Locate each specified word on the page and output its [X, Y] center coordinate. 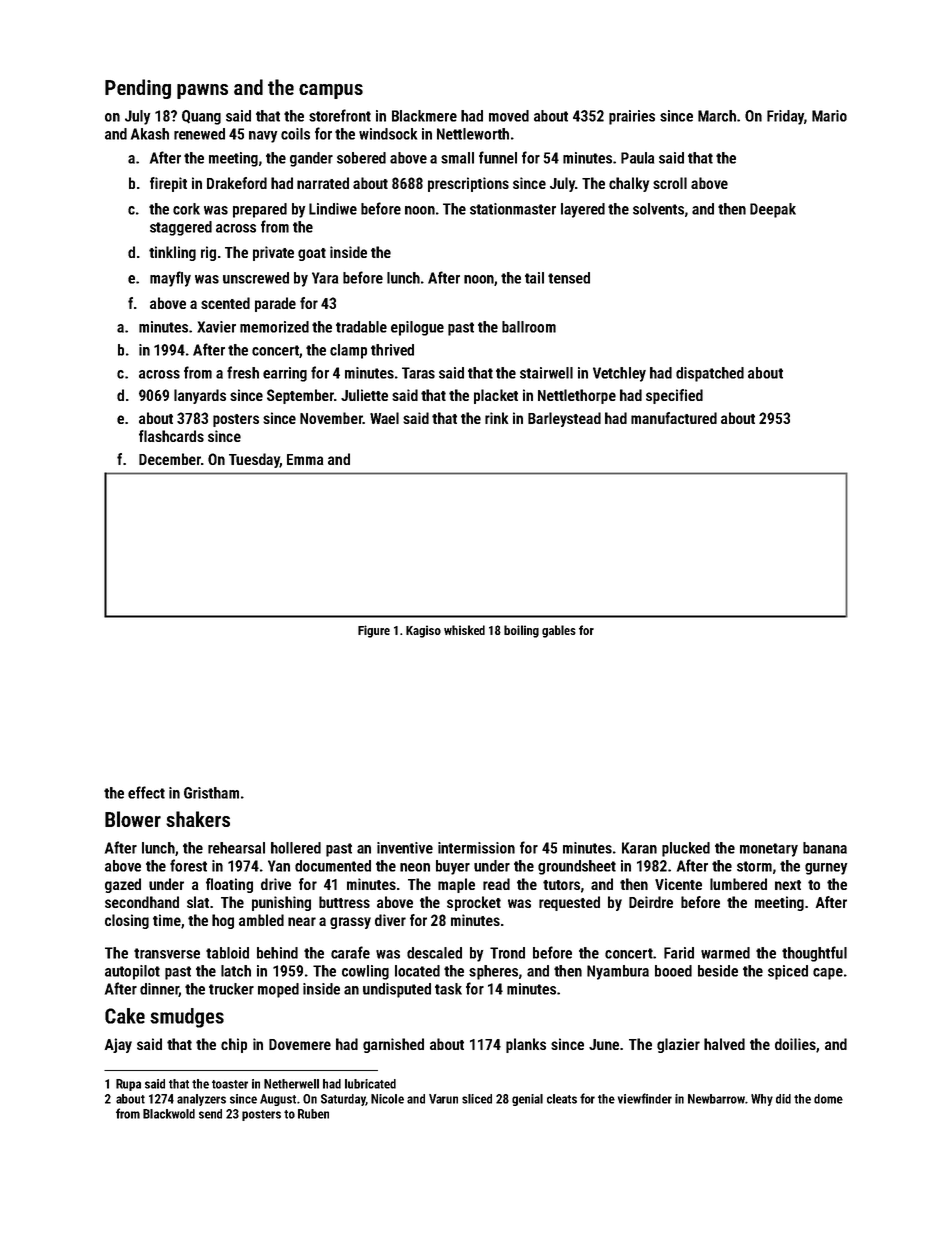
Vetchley [619, 374]
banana [825, 848]
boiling [521, 631]
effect [146, 792]
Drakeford [237, 183]
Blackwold [169, 1114]
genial [527, 1100]
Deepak [773, 210]
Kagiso [423, 631]
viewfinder [645, 1098]
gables [559, 631]
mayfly [170, 279]
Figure [374, 631]
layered [583, 210]
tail [534, 278]
